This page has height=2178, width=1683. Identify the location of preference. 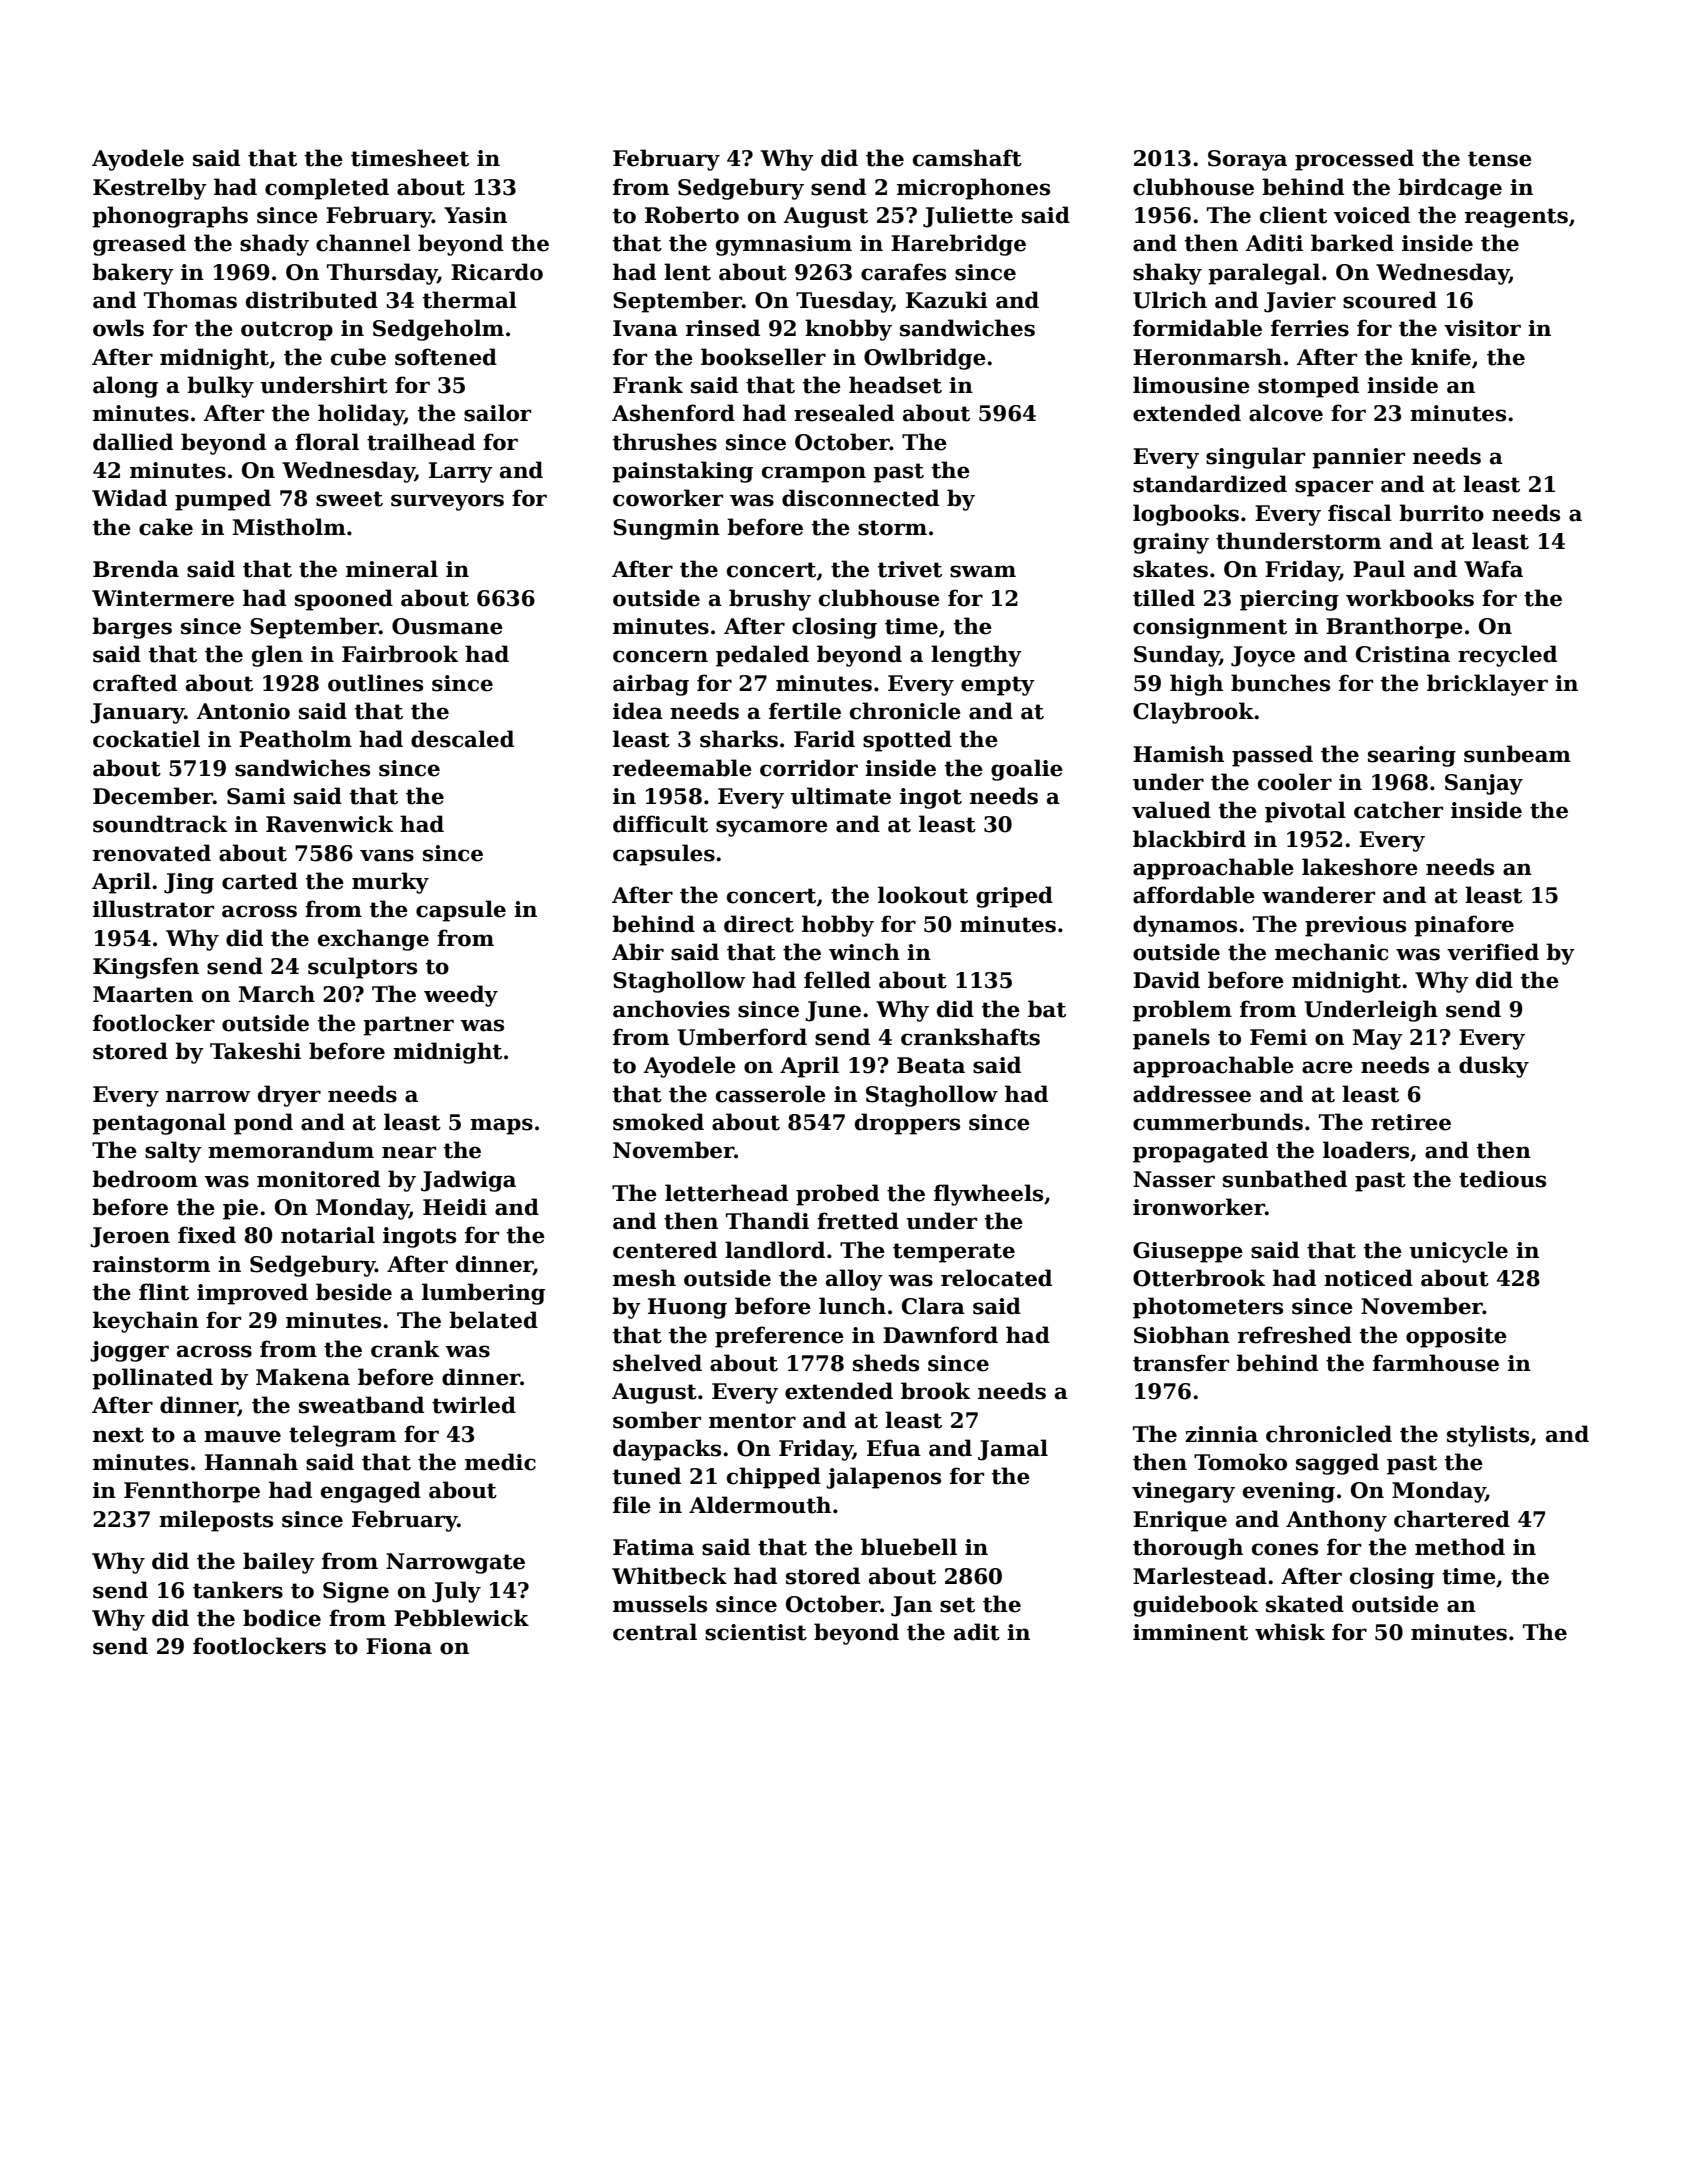
(779, 1337).
